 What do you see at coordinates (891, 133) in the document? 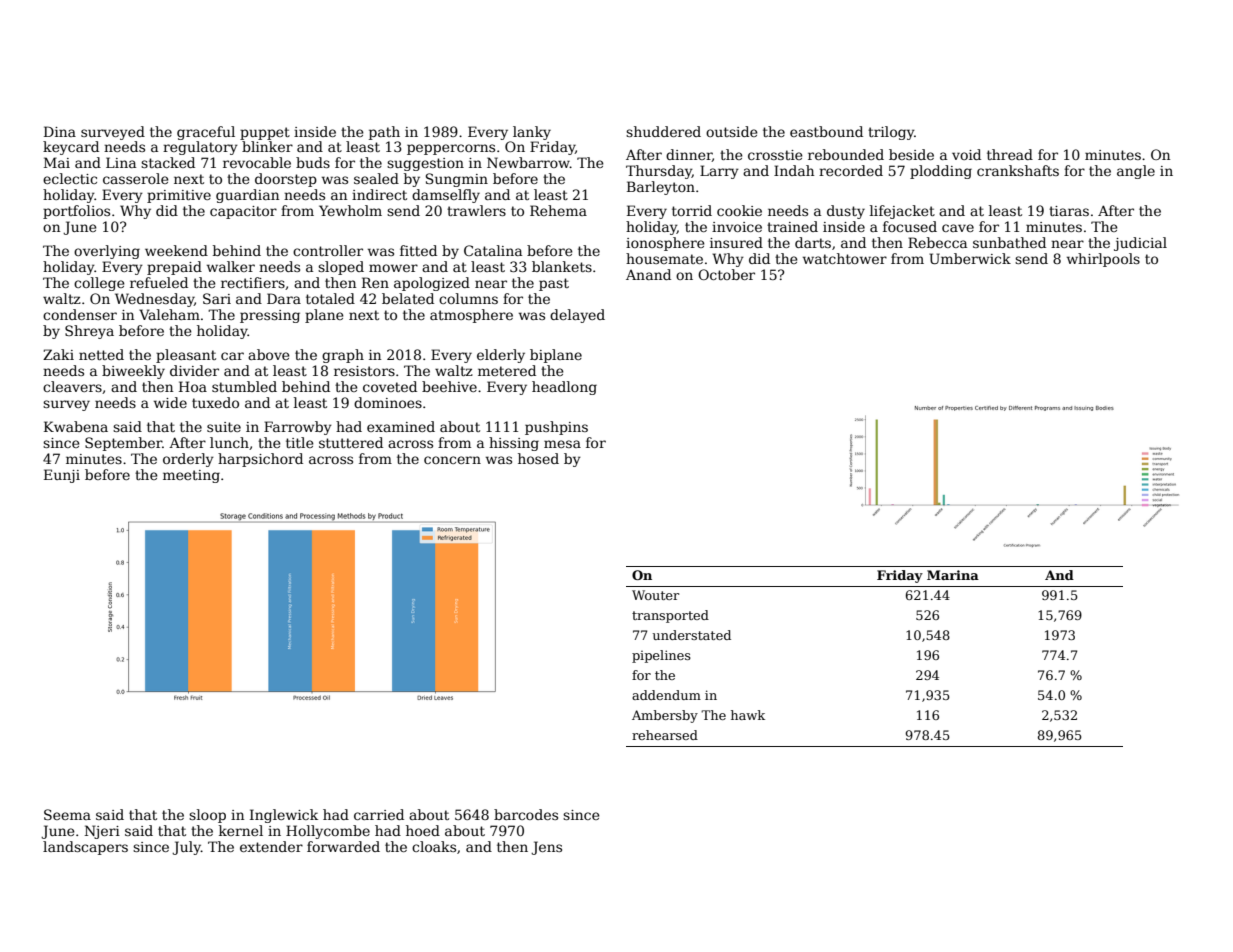
I see `trilogy` at bounding box center [891, 133].
